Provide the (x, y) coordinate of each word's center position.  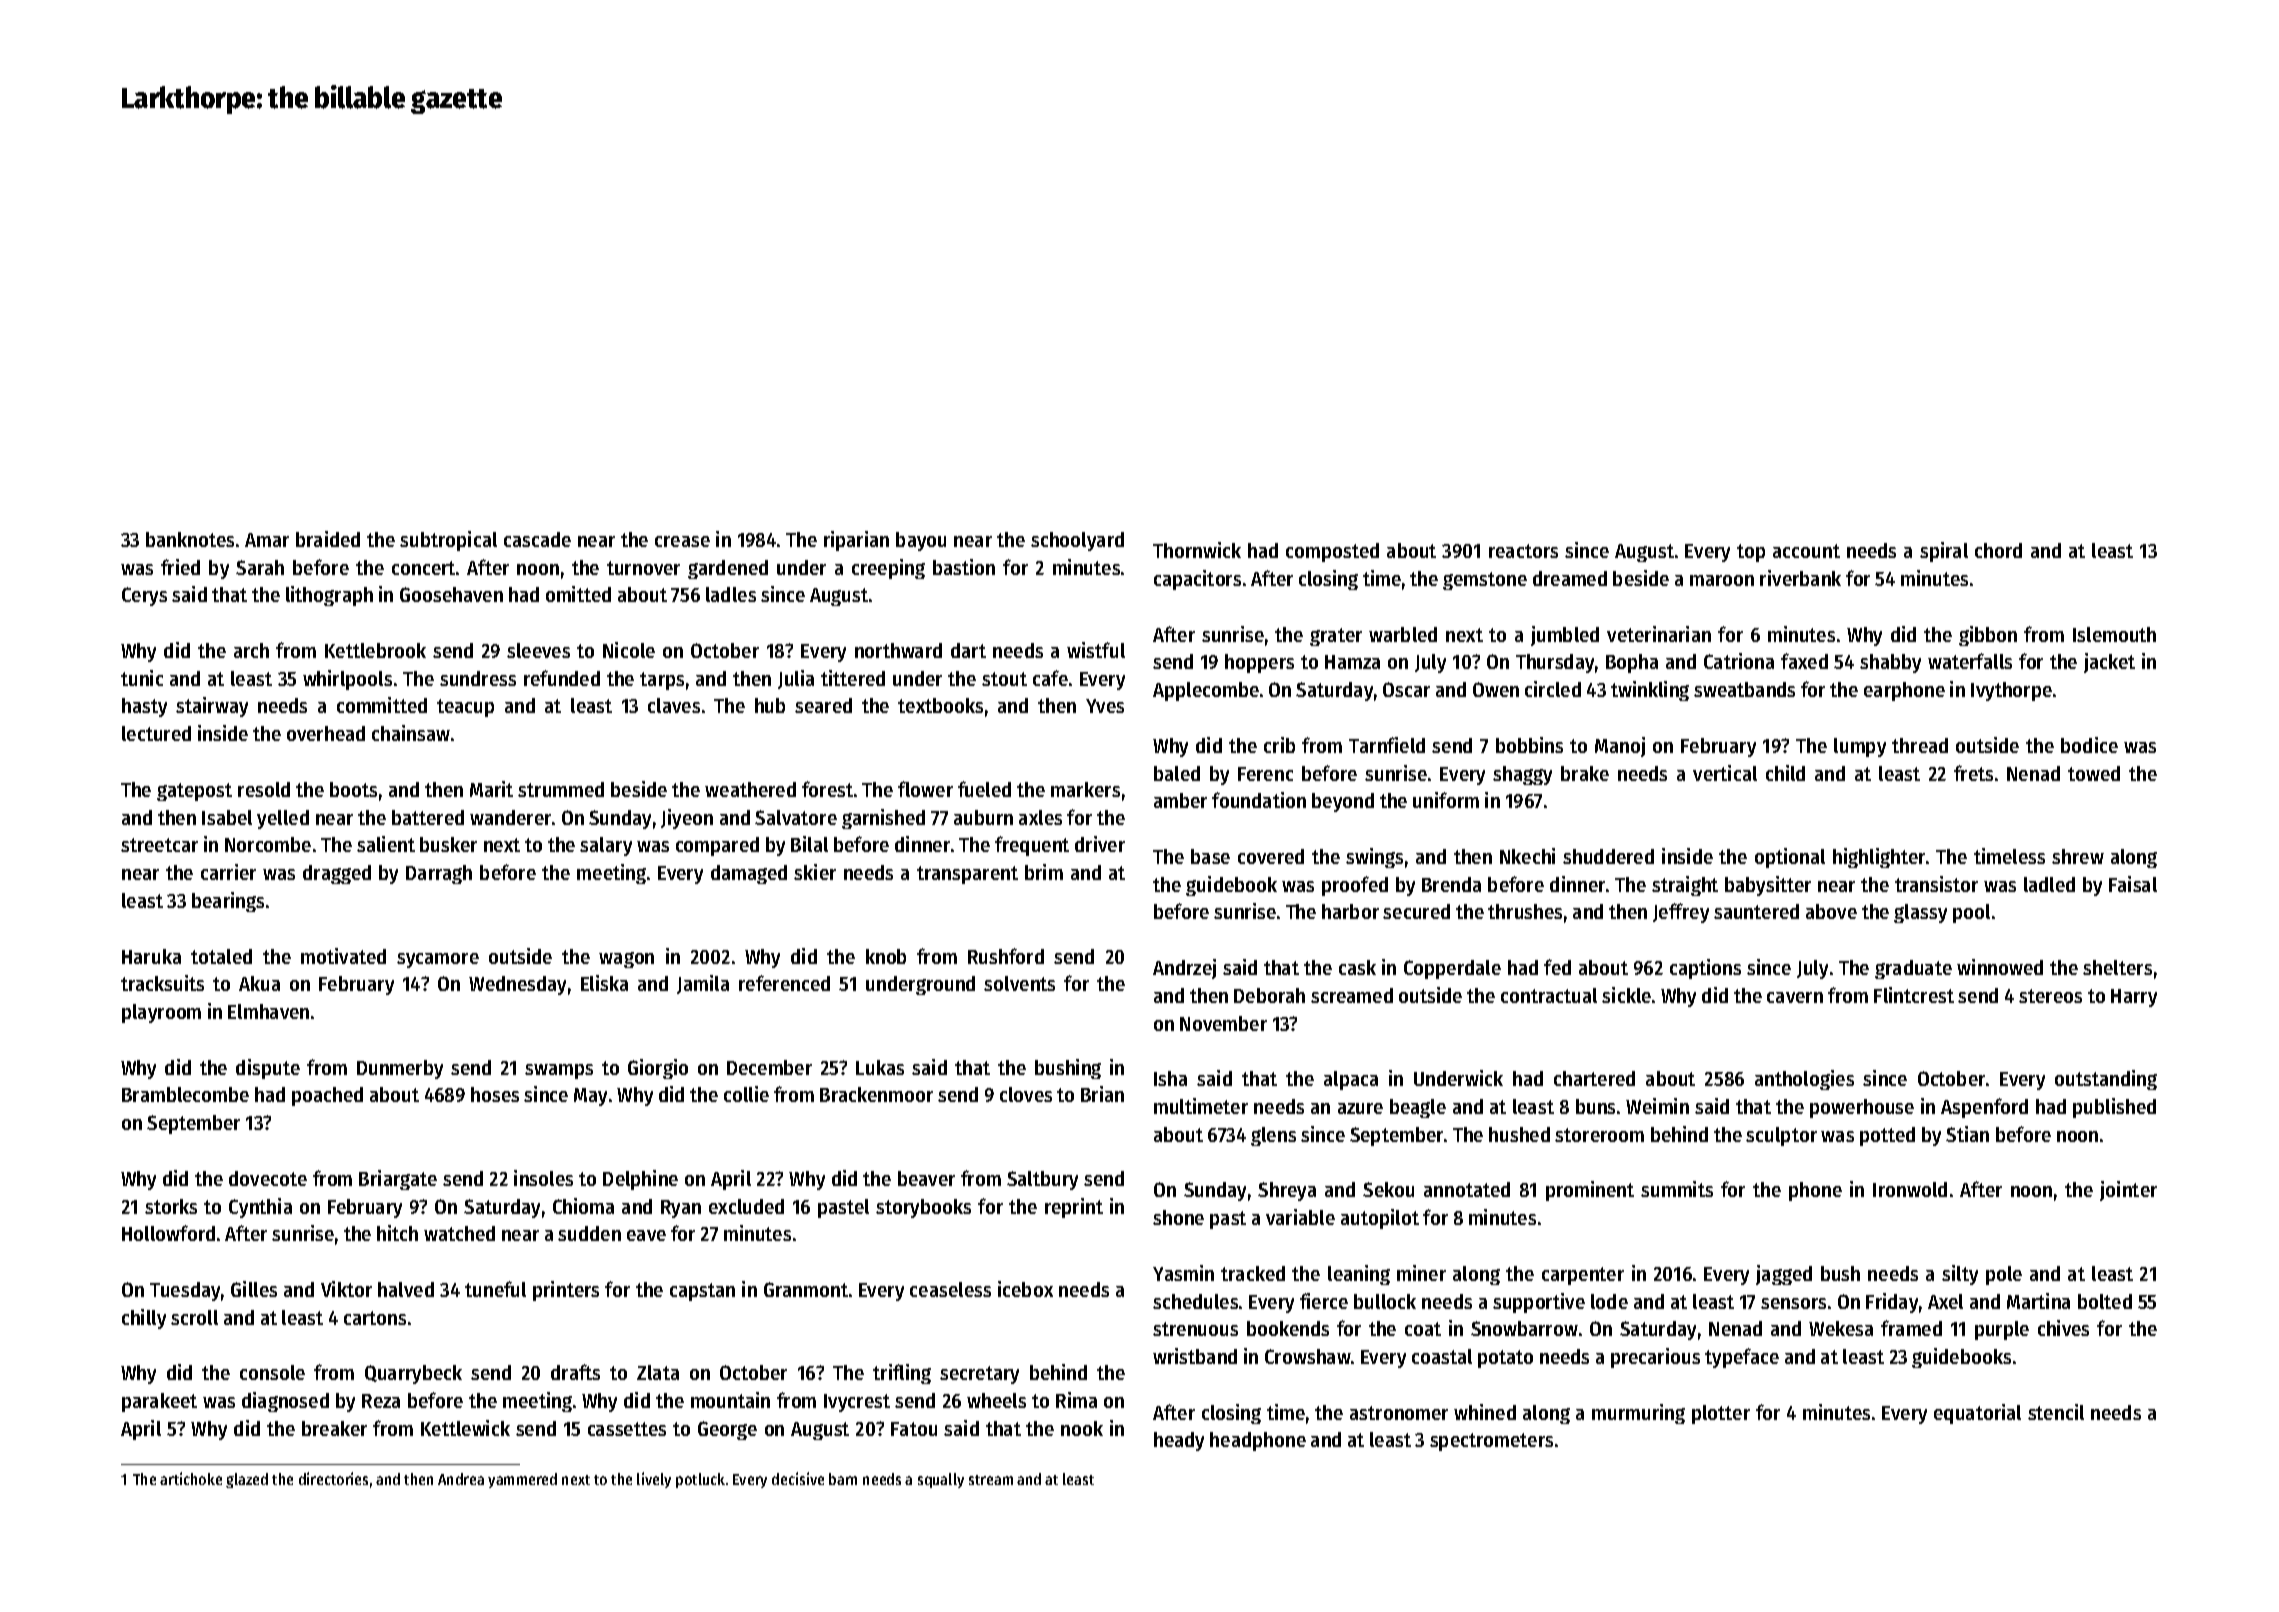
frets (1973, 773)
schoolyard (1077, 541)
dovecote (268, 1178)
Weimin (1657, 1106)
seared (823, 705)
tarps (662, 681)
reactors (1523, 551)
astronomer (1399, 1413)
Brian (1102, 1094)
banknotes (190, 539)
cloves (1026, 1094)
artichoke (191, 1478)
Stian (1967, 1134)
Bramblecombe (185, 1094)
